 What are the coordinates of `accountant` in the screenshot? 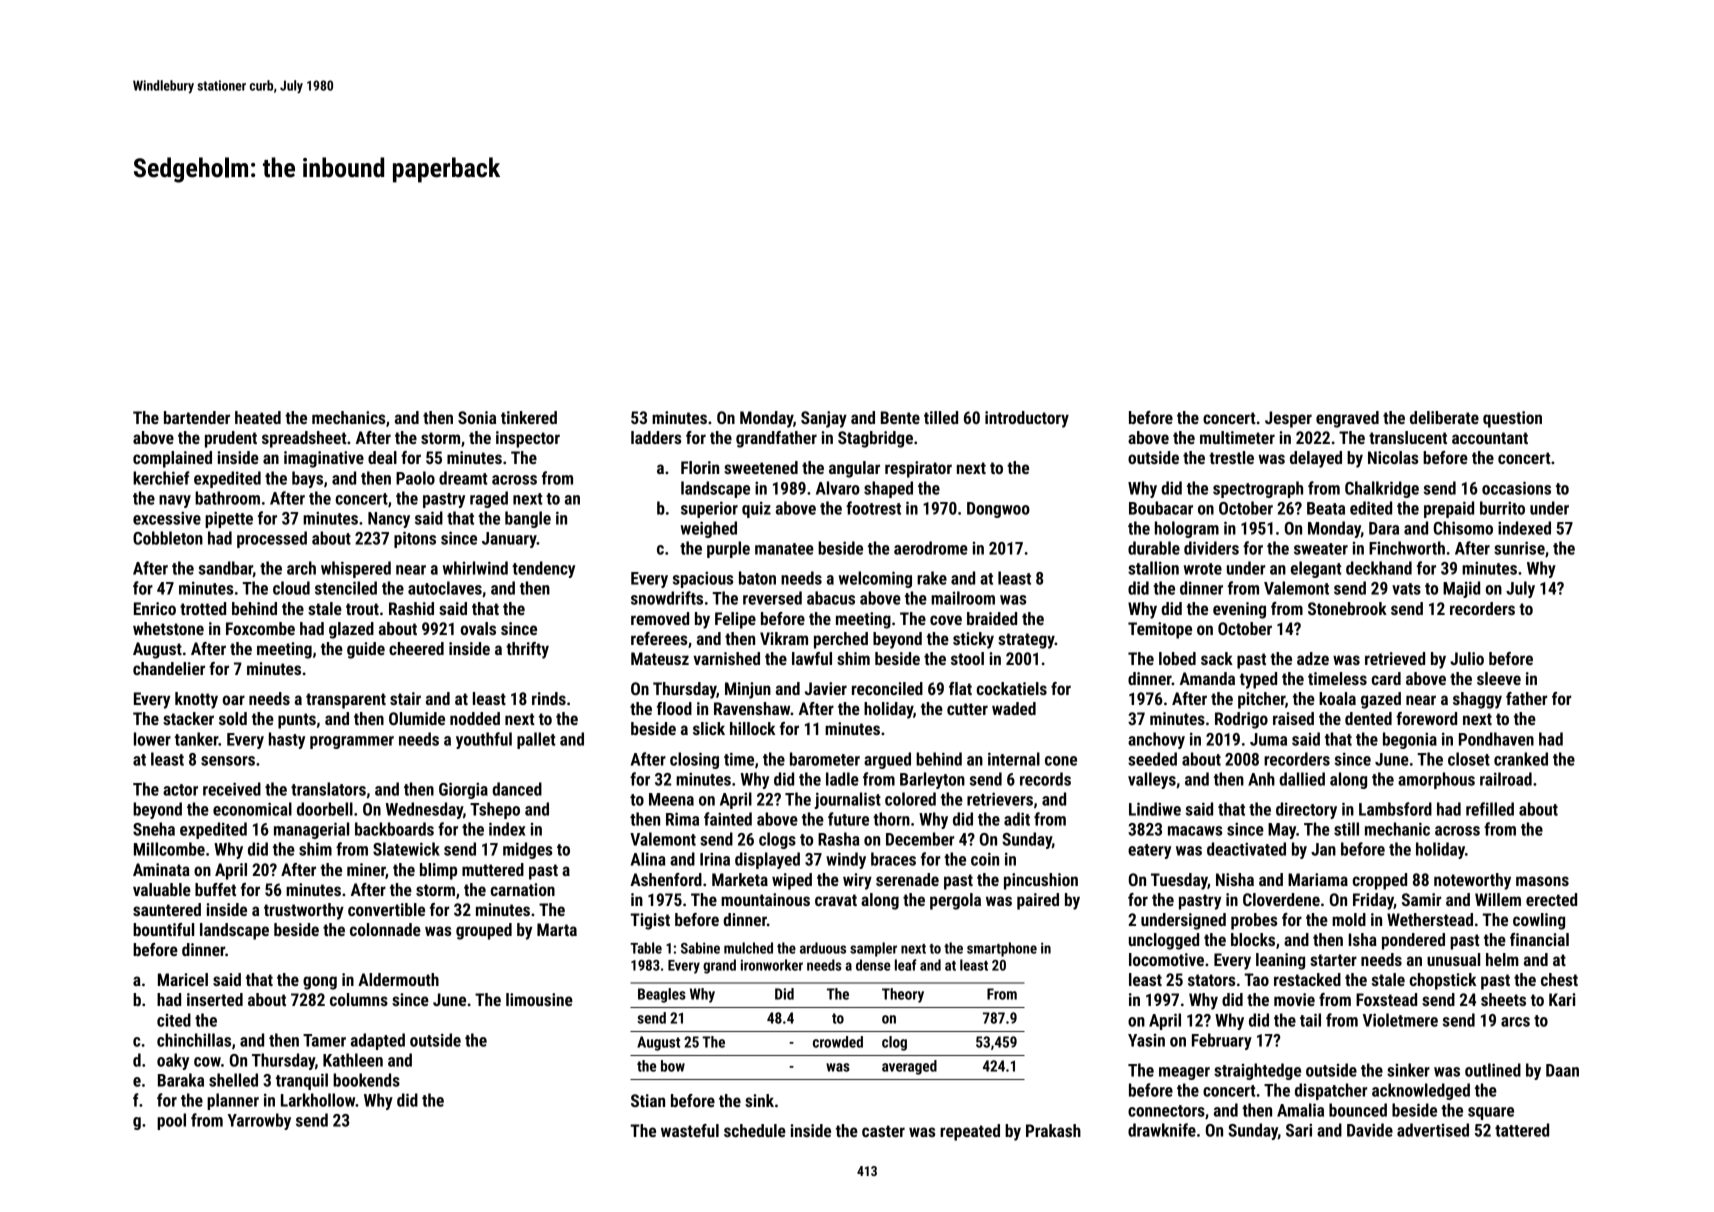 It's located at (1490, 438).
